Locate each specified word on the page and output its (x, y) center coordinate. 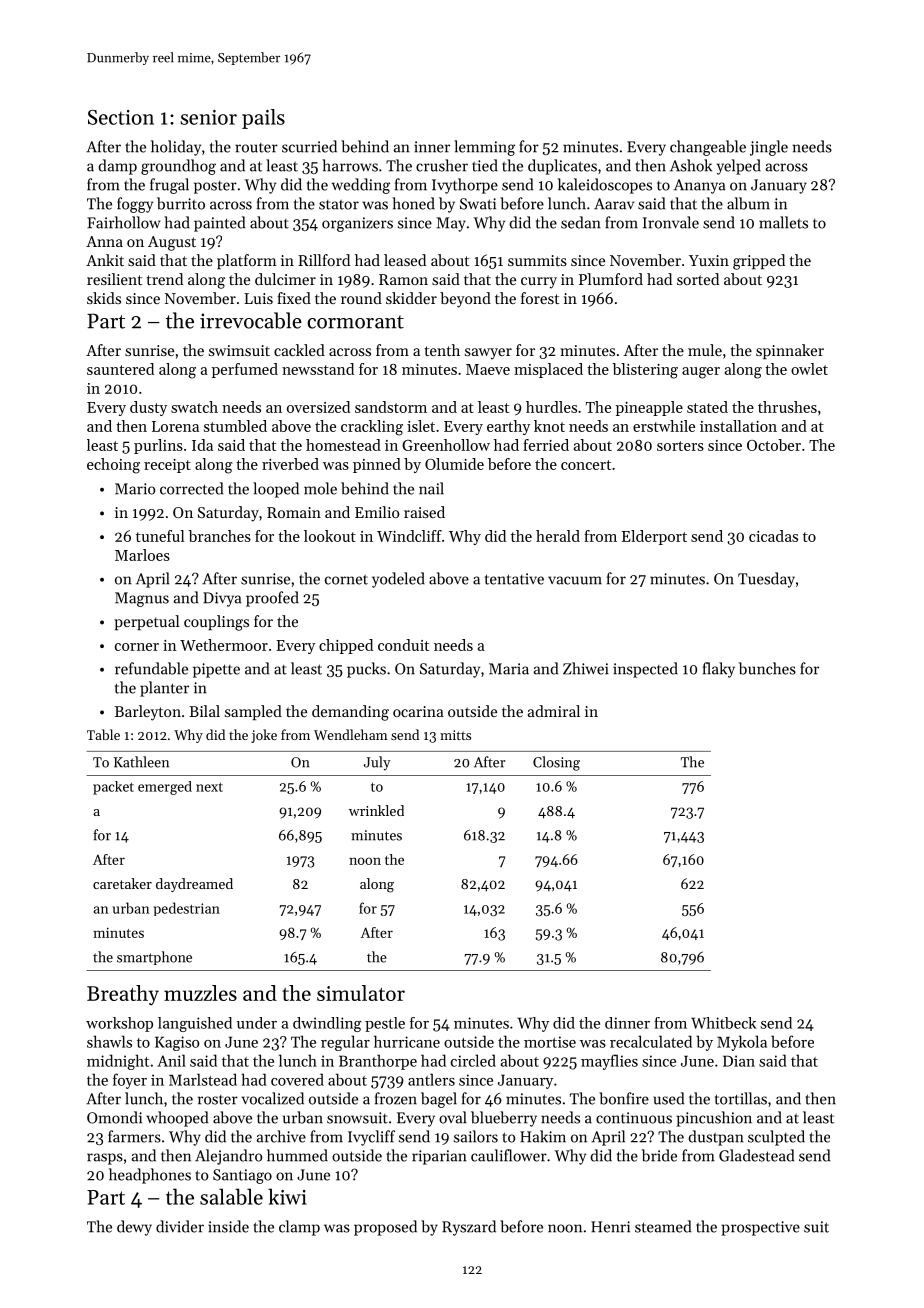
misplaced (548, 370)
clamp (299, 1228)
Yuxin (709, 260)
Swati (478, 204)
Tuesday (766, 580)
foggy (135, 205)
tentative (514, 579)
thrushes (787, 407)
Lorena (175, 426)
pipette (216, 670)
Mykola (742, 1043)
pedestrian (187, 909)
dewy (134, 1228)
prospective (760, 1228)
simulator (361, 993)
